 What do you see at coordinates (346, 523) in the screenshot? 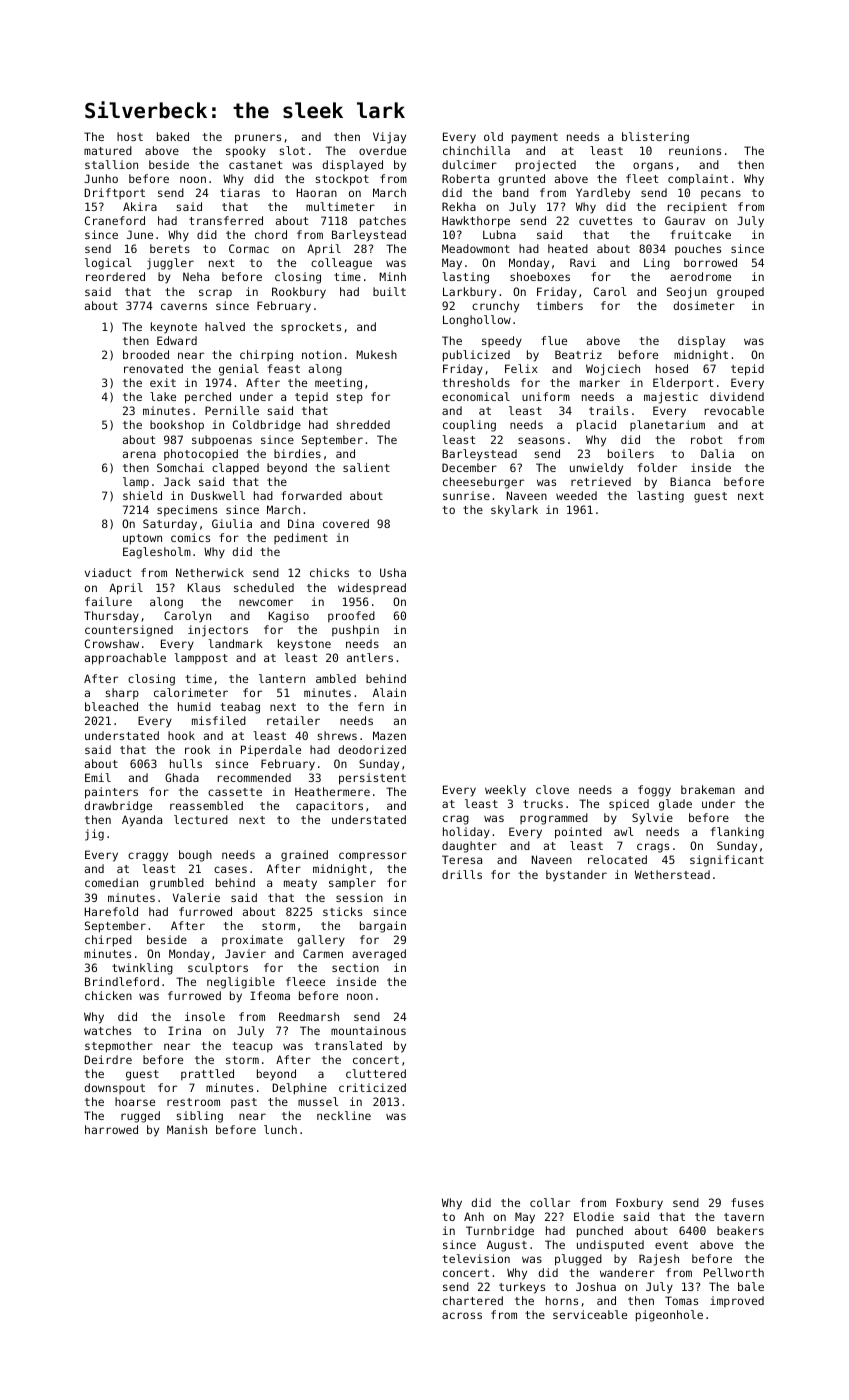
I see `covered` at bounding box center [346, 523].
